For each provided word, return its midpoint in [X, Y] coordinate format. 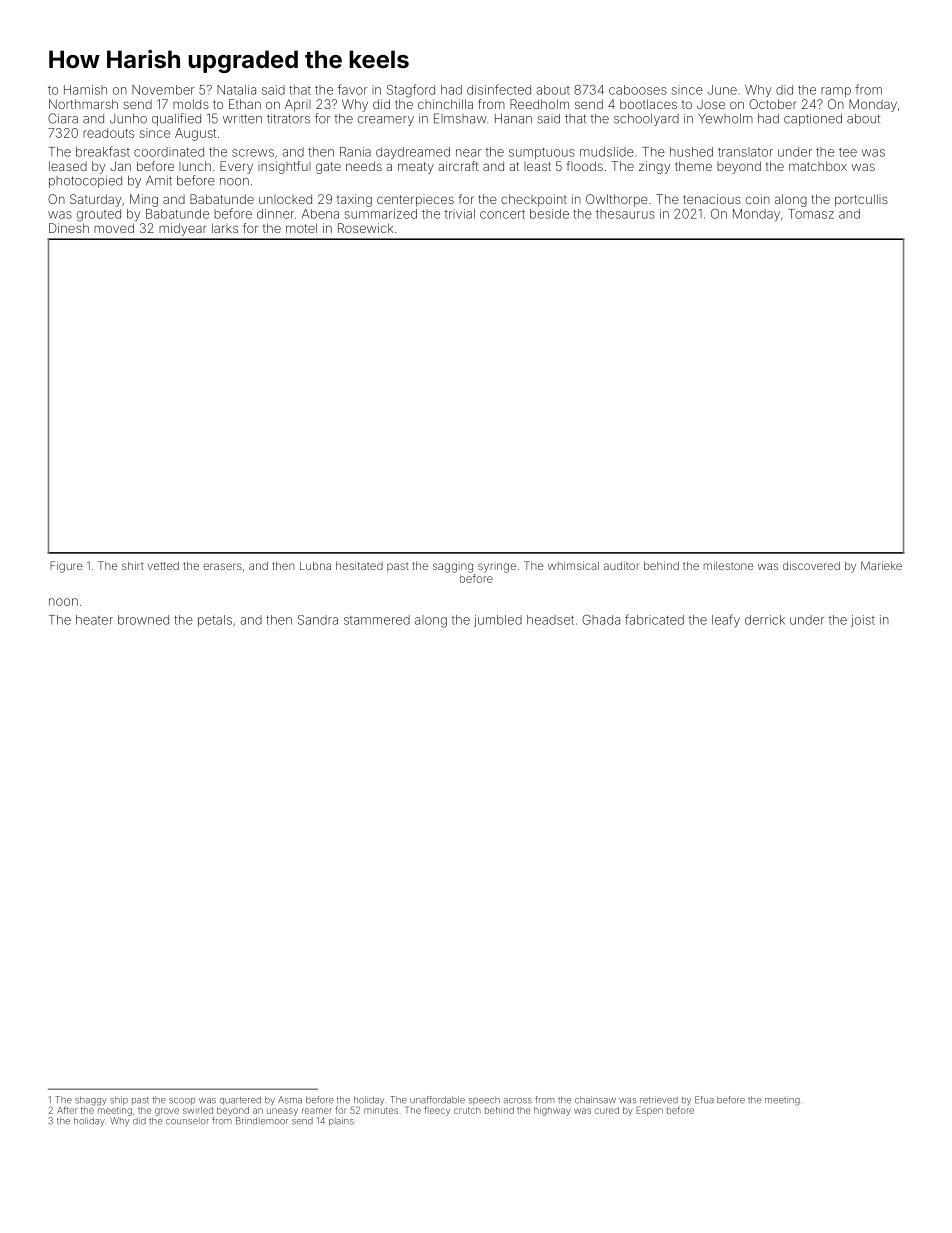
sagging [453, 568]
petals [215, 621]
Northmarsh [83, 104]
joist [863, 621]
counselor [187, 1121]
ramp [836, 92]
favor [352, 89]
